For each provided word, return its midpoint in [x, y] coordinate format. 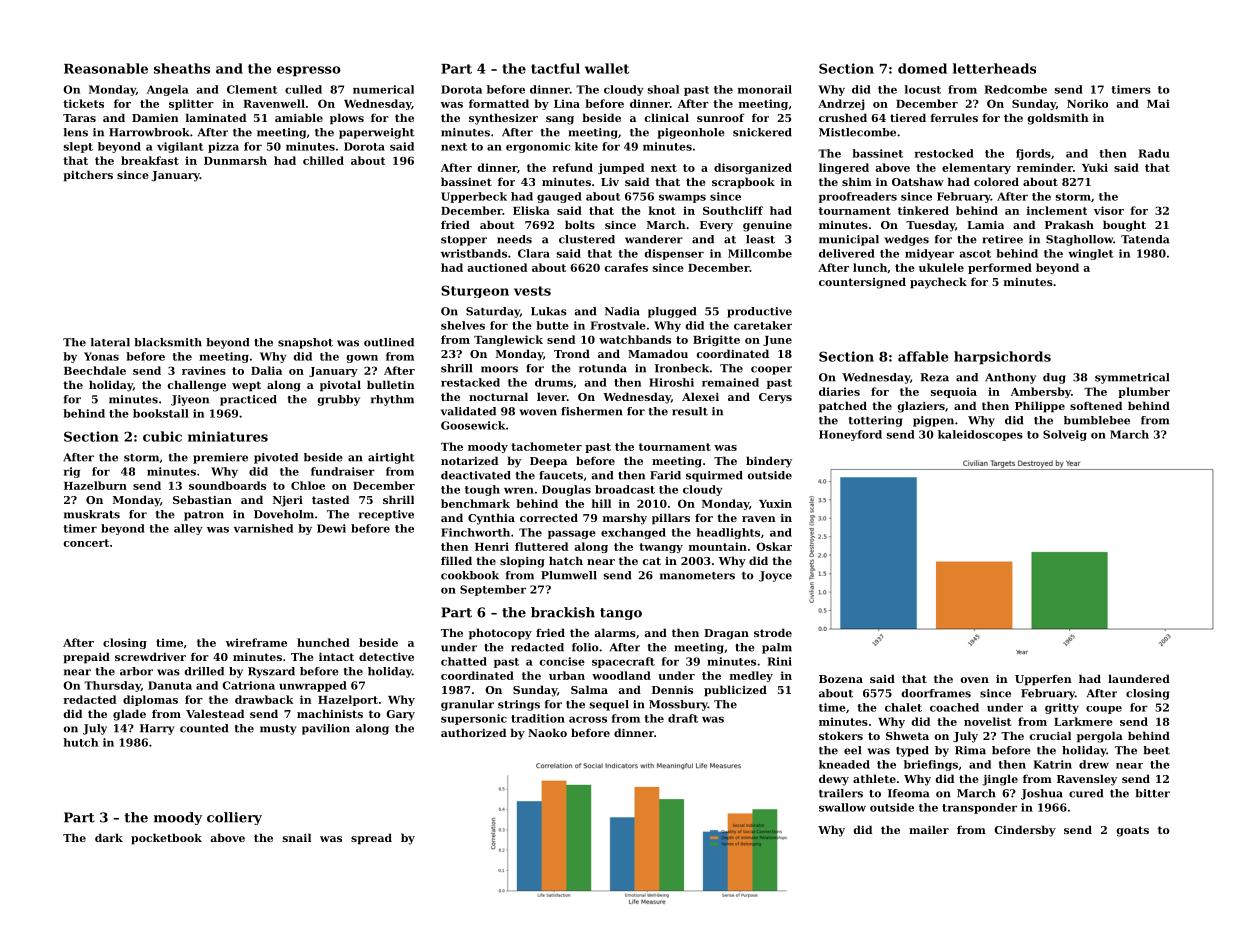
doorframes [936, 693]
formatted [499, 103]
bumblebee [1097, 420]
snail [297, 837]
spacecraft [623, 662]
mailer [929, 829]
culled [303, 89]
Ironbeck [682, 368]
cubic [162, 436]
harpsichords [1002, 358]
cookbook [470, 575]
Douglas [566, 490]
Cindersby [1025, 831]
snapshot [305, 343]
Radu [1154, 153]
